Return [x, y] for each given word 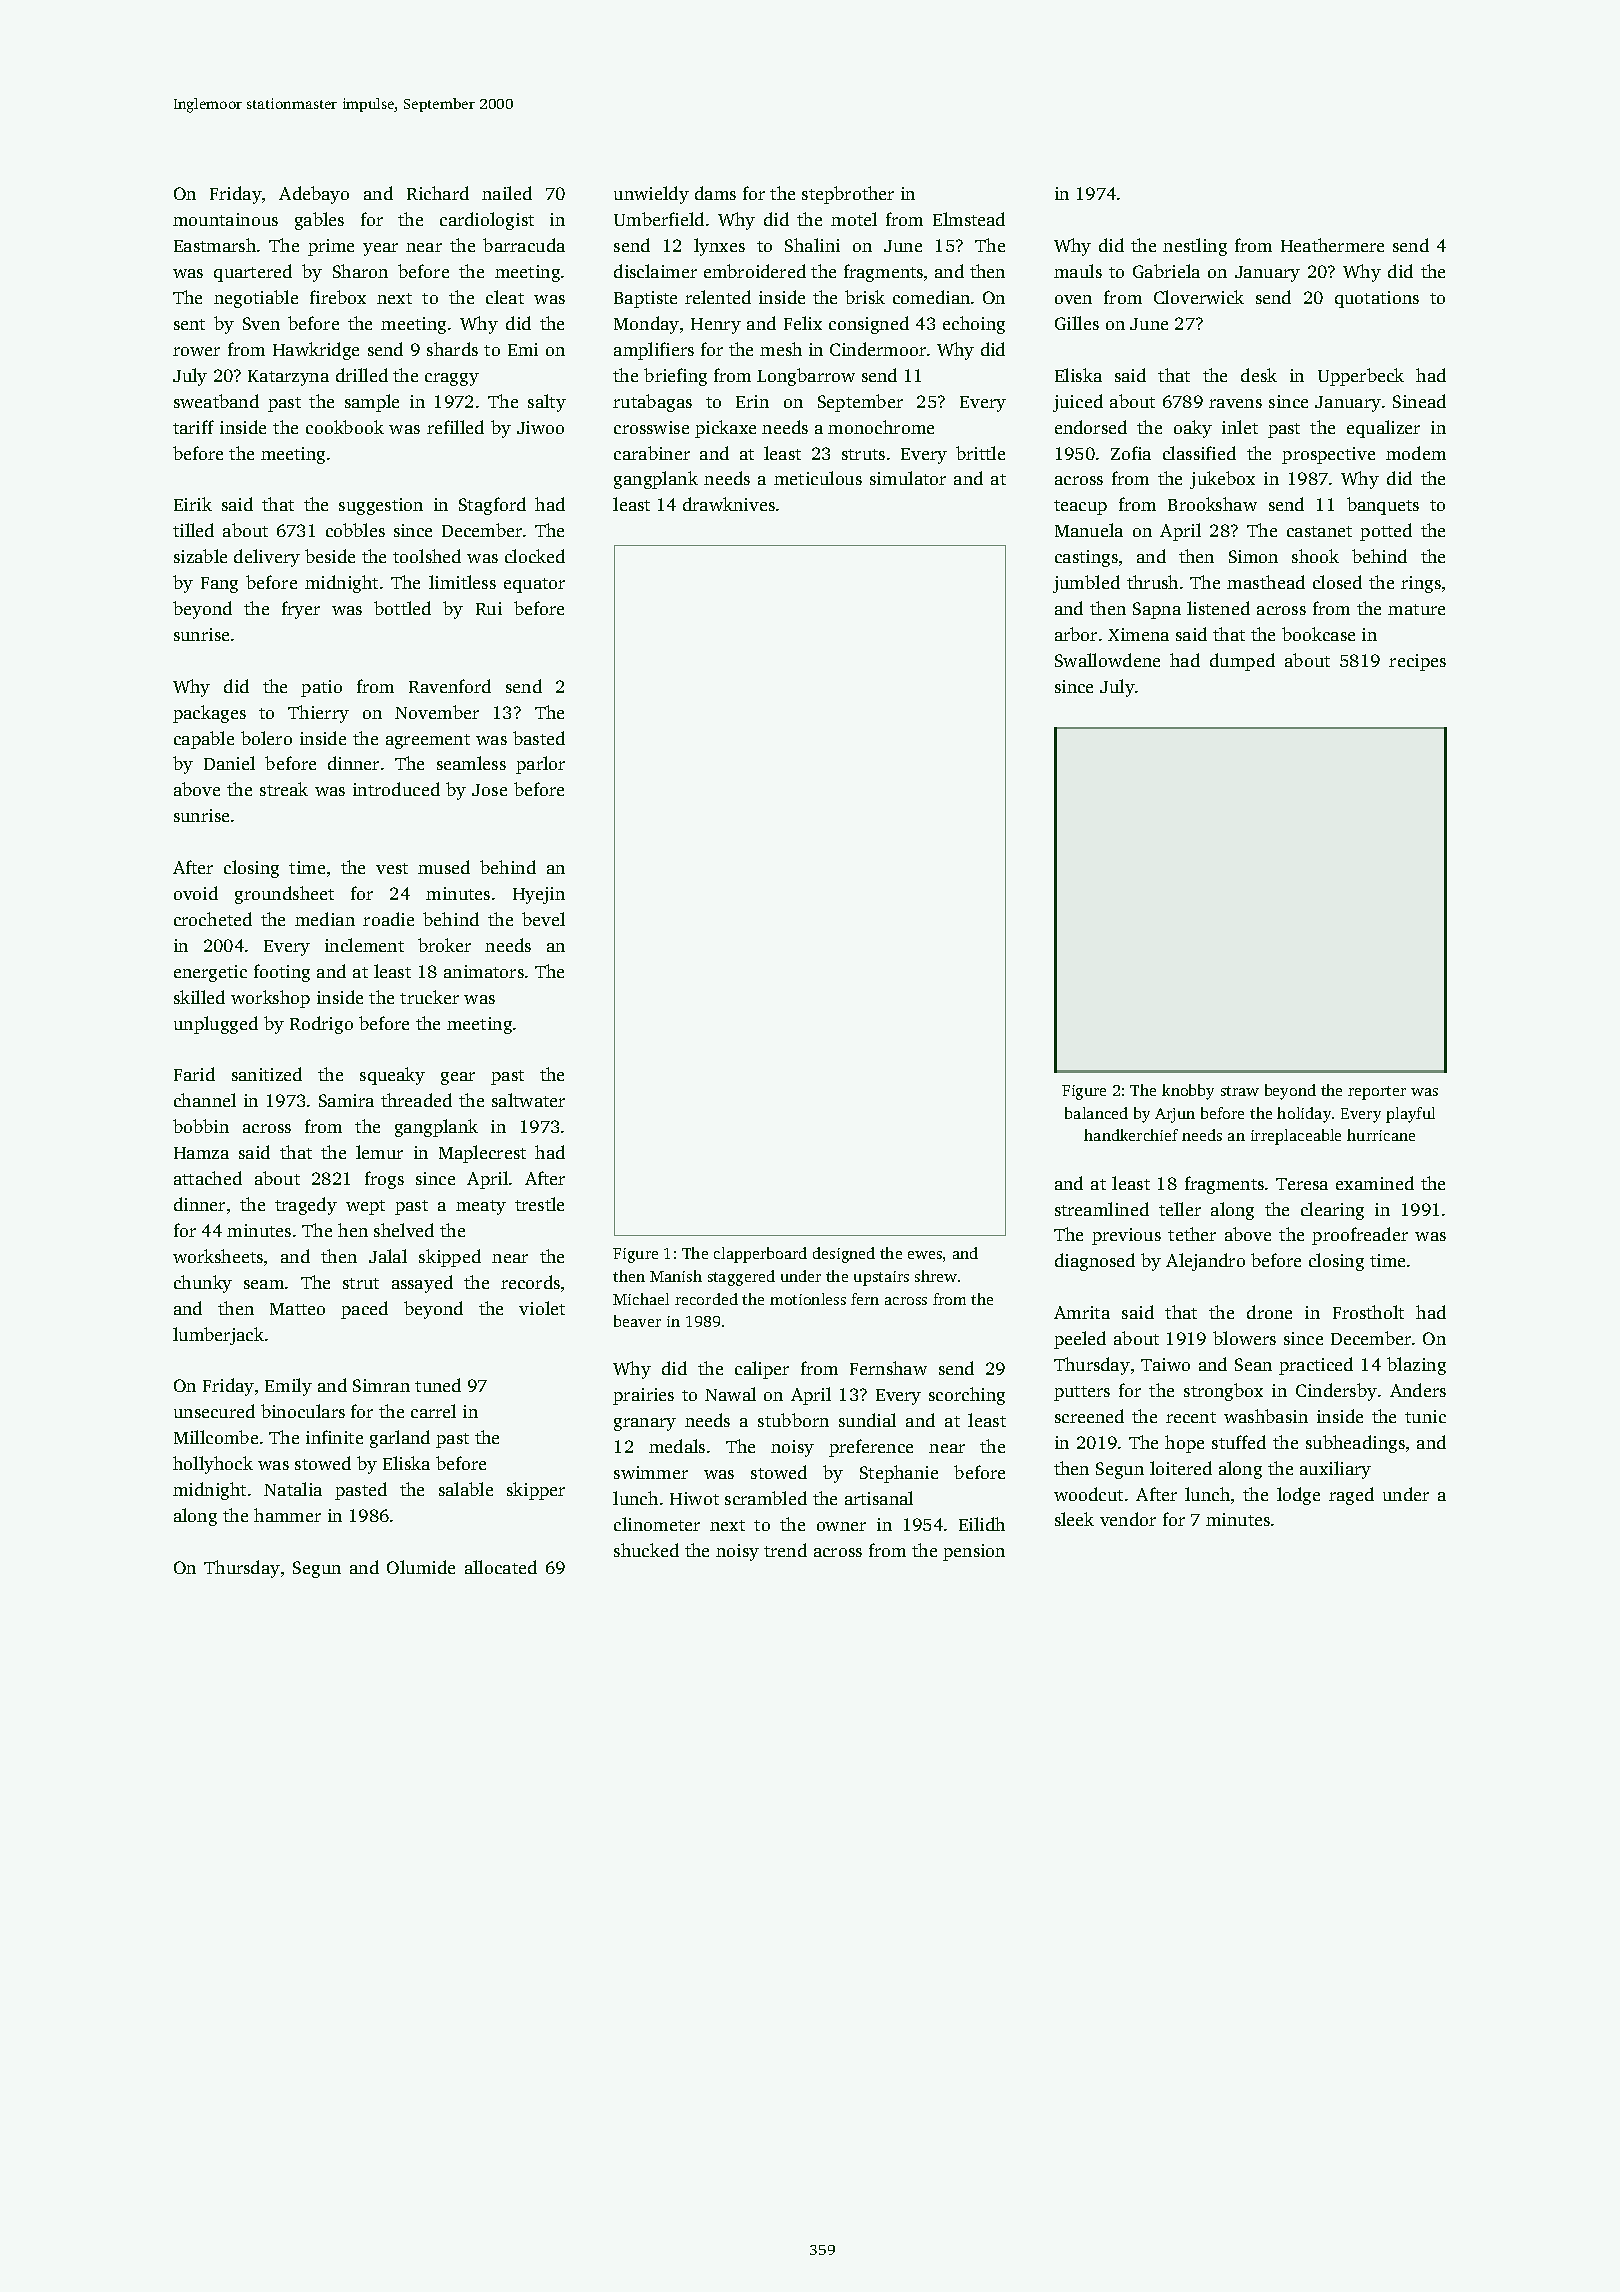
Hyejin [539, 895]
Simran [381, 1385]
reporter [1377, 1093]
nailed [507, 193]
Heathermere [1332, 245]
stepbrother [848, 195]
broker [444, 945]
